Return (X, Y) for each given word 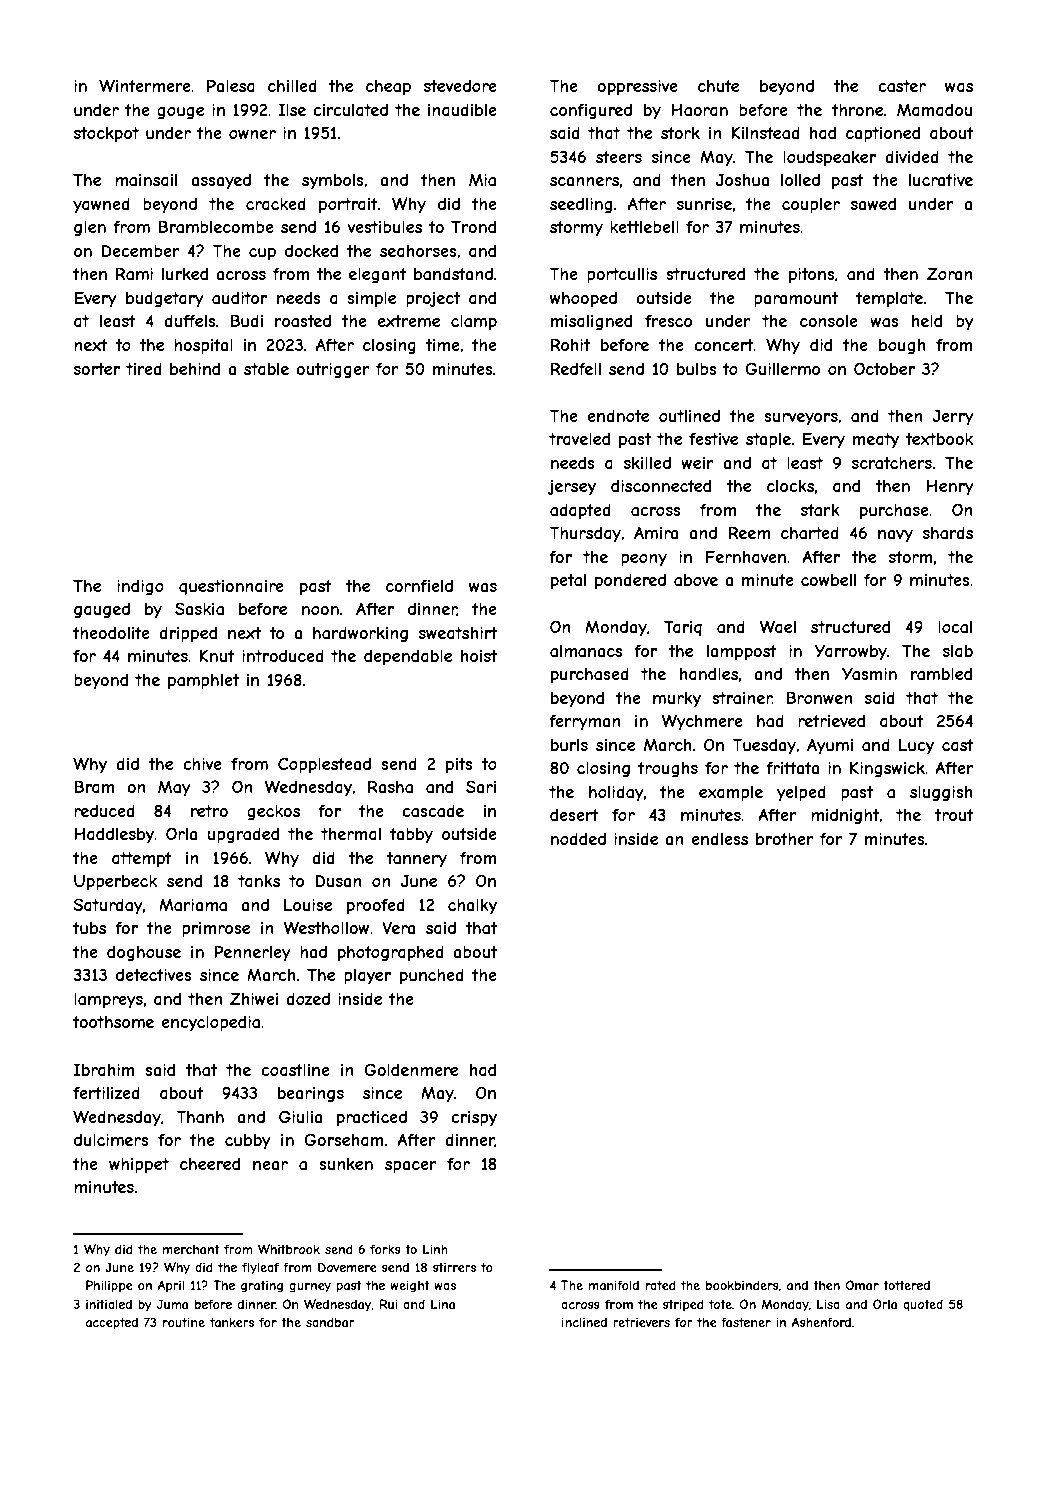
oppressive (637, 87)
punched (432, 976)
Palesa (231, 85)
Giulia (300, 1116)
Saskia (199, 608)
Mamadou (934, 109)
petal (568, 581)
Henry (950, 487)
